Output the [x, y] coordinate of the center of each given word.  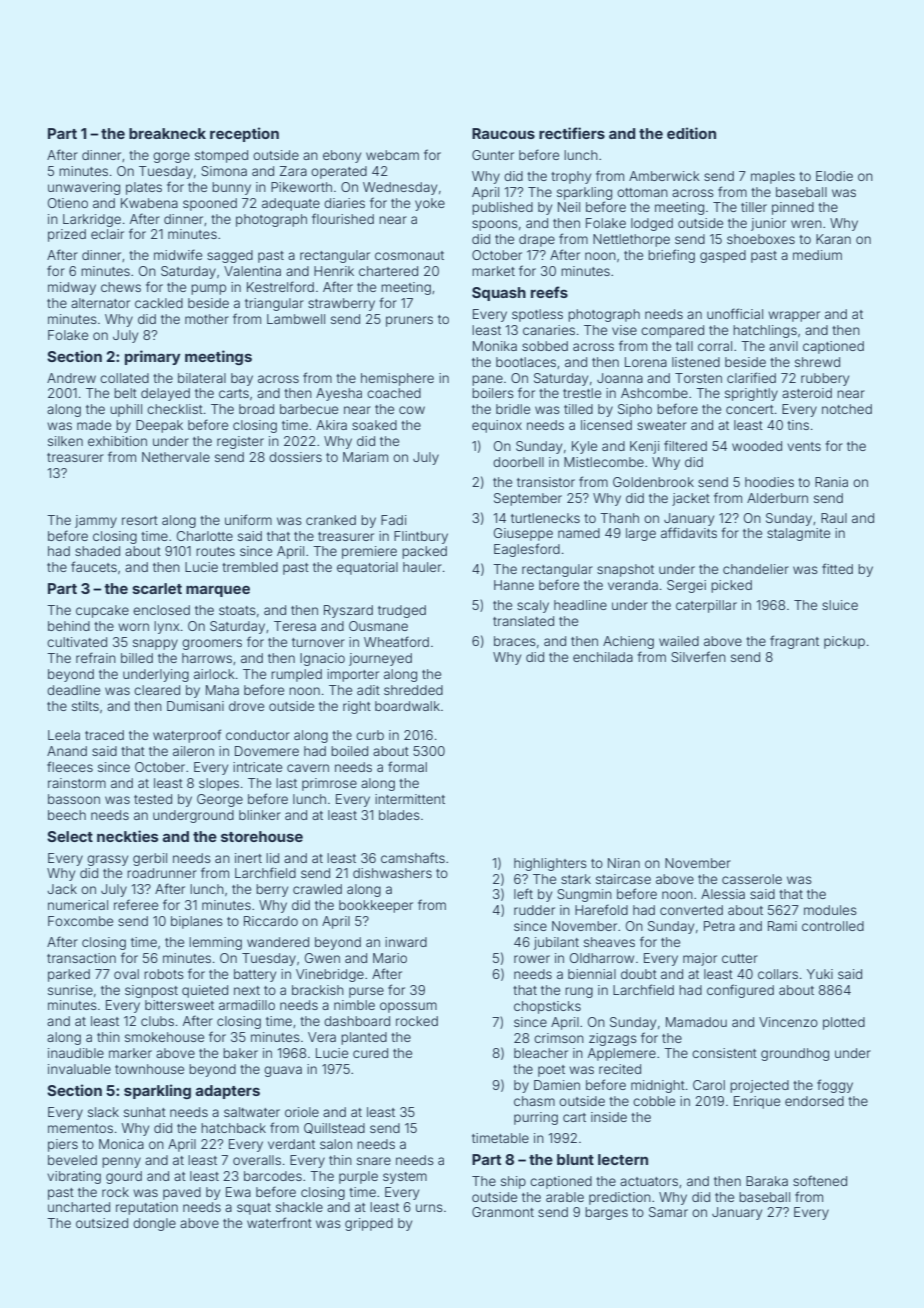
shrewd [817, 362]
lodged [652, 224]
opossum [408, 1007]
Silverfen [698, 656]
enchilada [603, 657]
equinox [497, 426]
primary [153, 357]
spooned [210, 204]
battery [255, 975]
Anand [67, 751]
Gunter [493, 155]
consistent [724, 1053]
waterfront [279, 1222]
